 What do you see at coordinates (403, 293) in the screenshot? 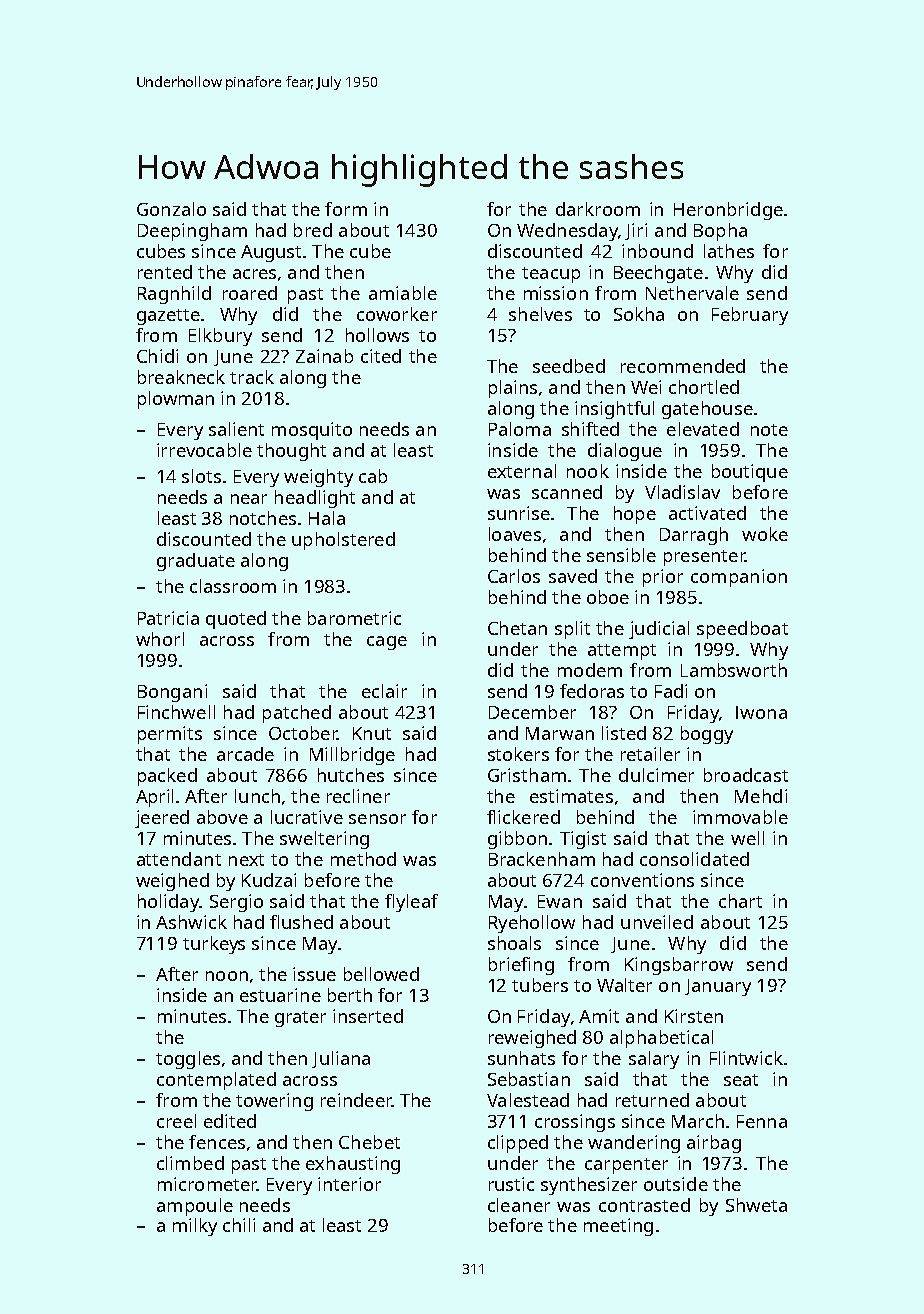
I see `amiable` at bounding box center [403, 293].
